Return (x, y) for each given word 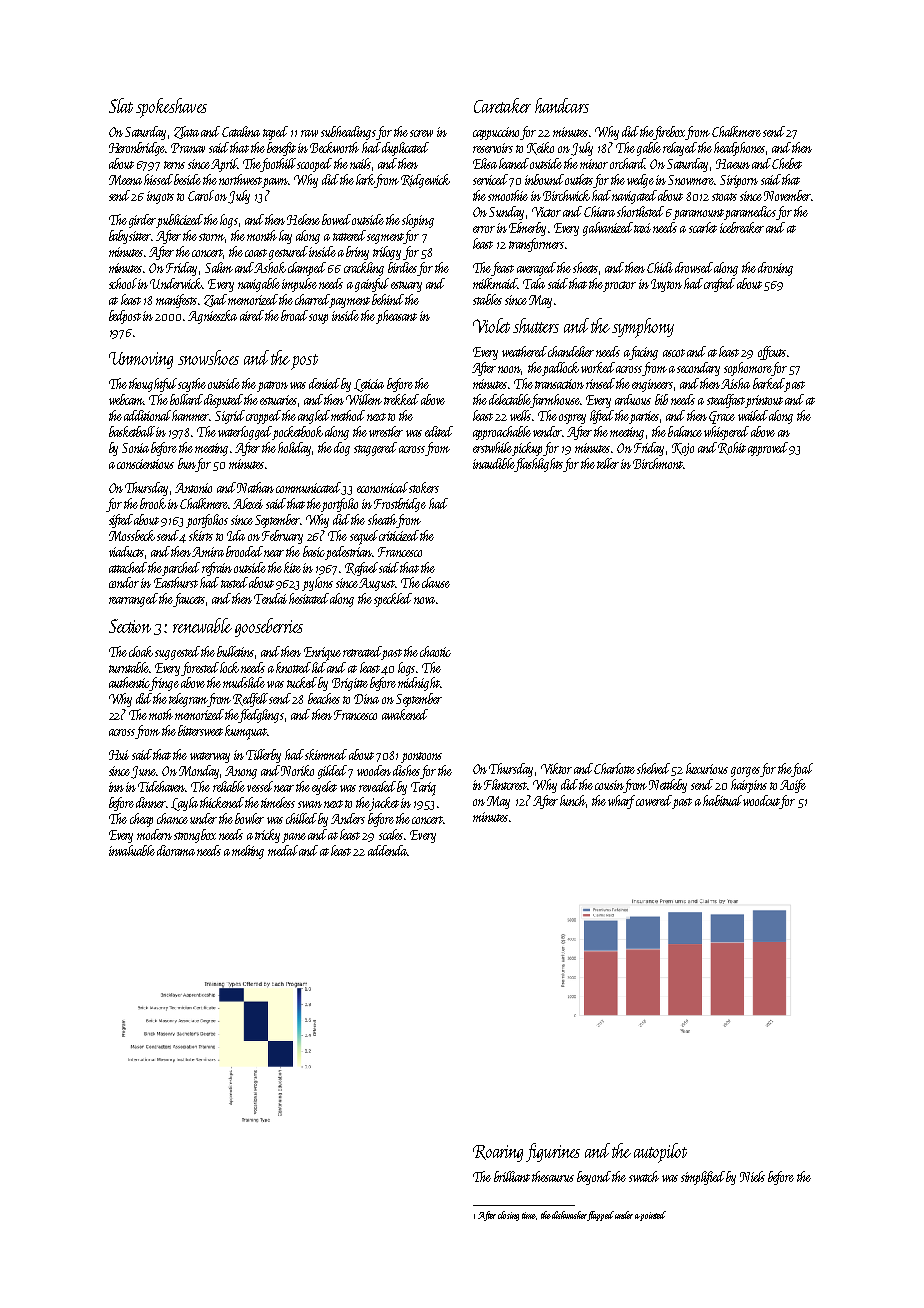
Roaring (498, 1153)
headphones (739, 149)
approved (768, 449)
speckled (393, 600)
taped (275, 133)
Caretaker (502, 105)
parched (181, 569)
